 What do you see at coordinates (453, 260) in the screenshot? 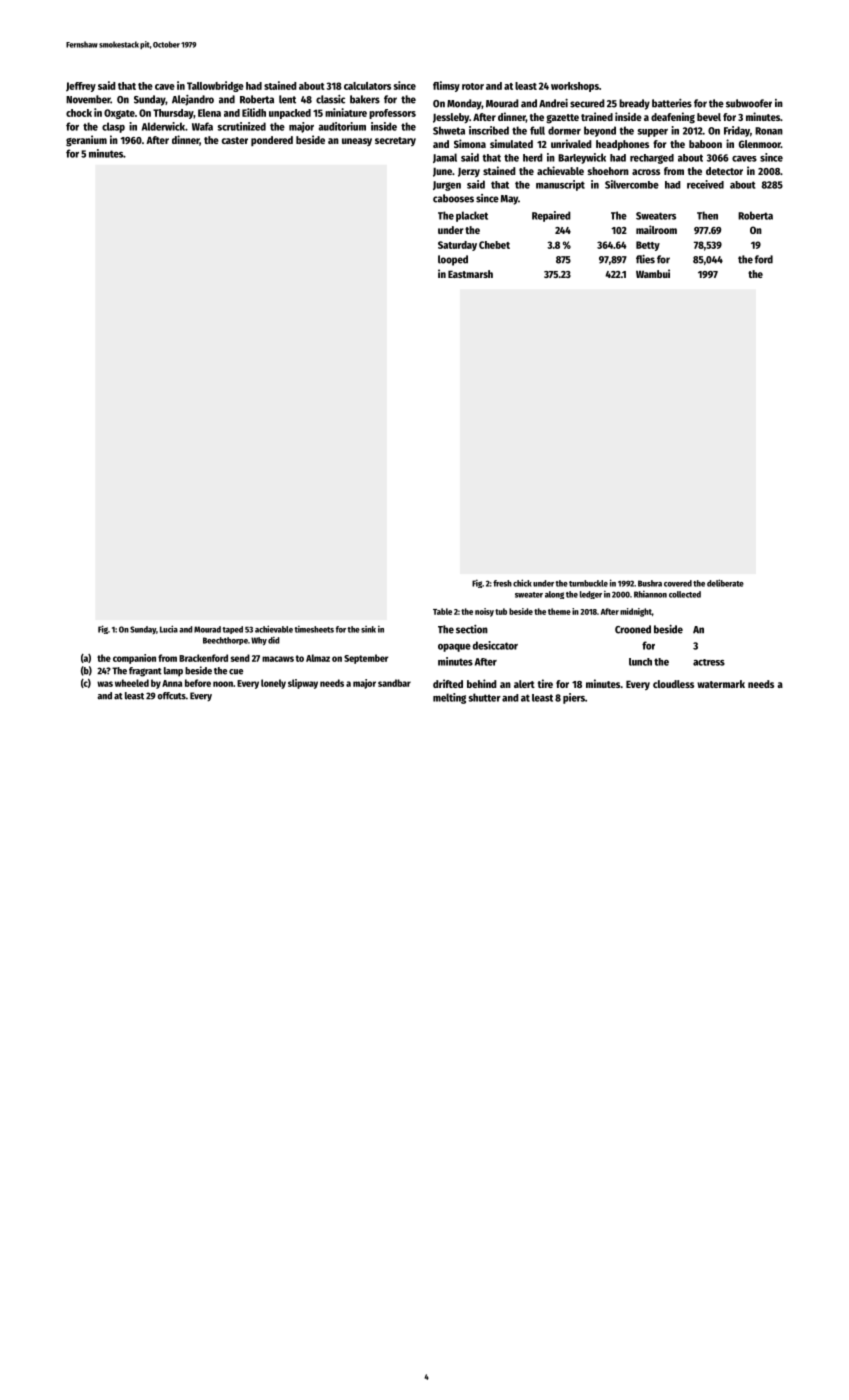
I see `looped` at bounding box center [453, 260].
